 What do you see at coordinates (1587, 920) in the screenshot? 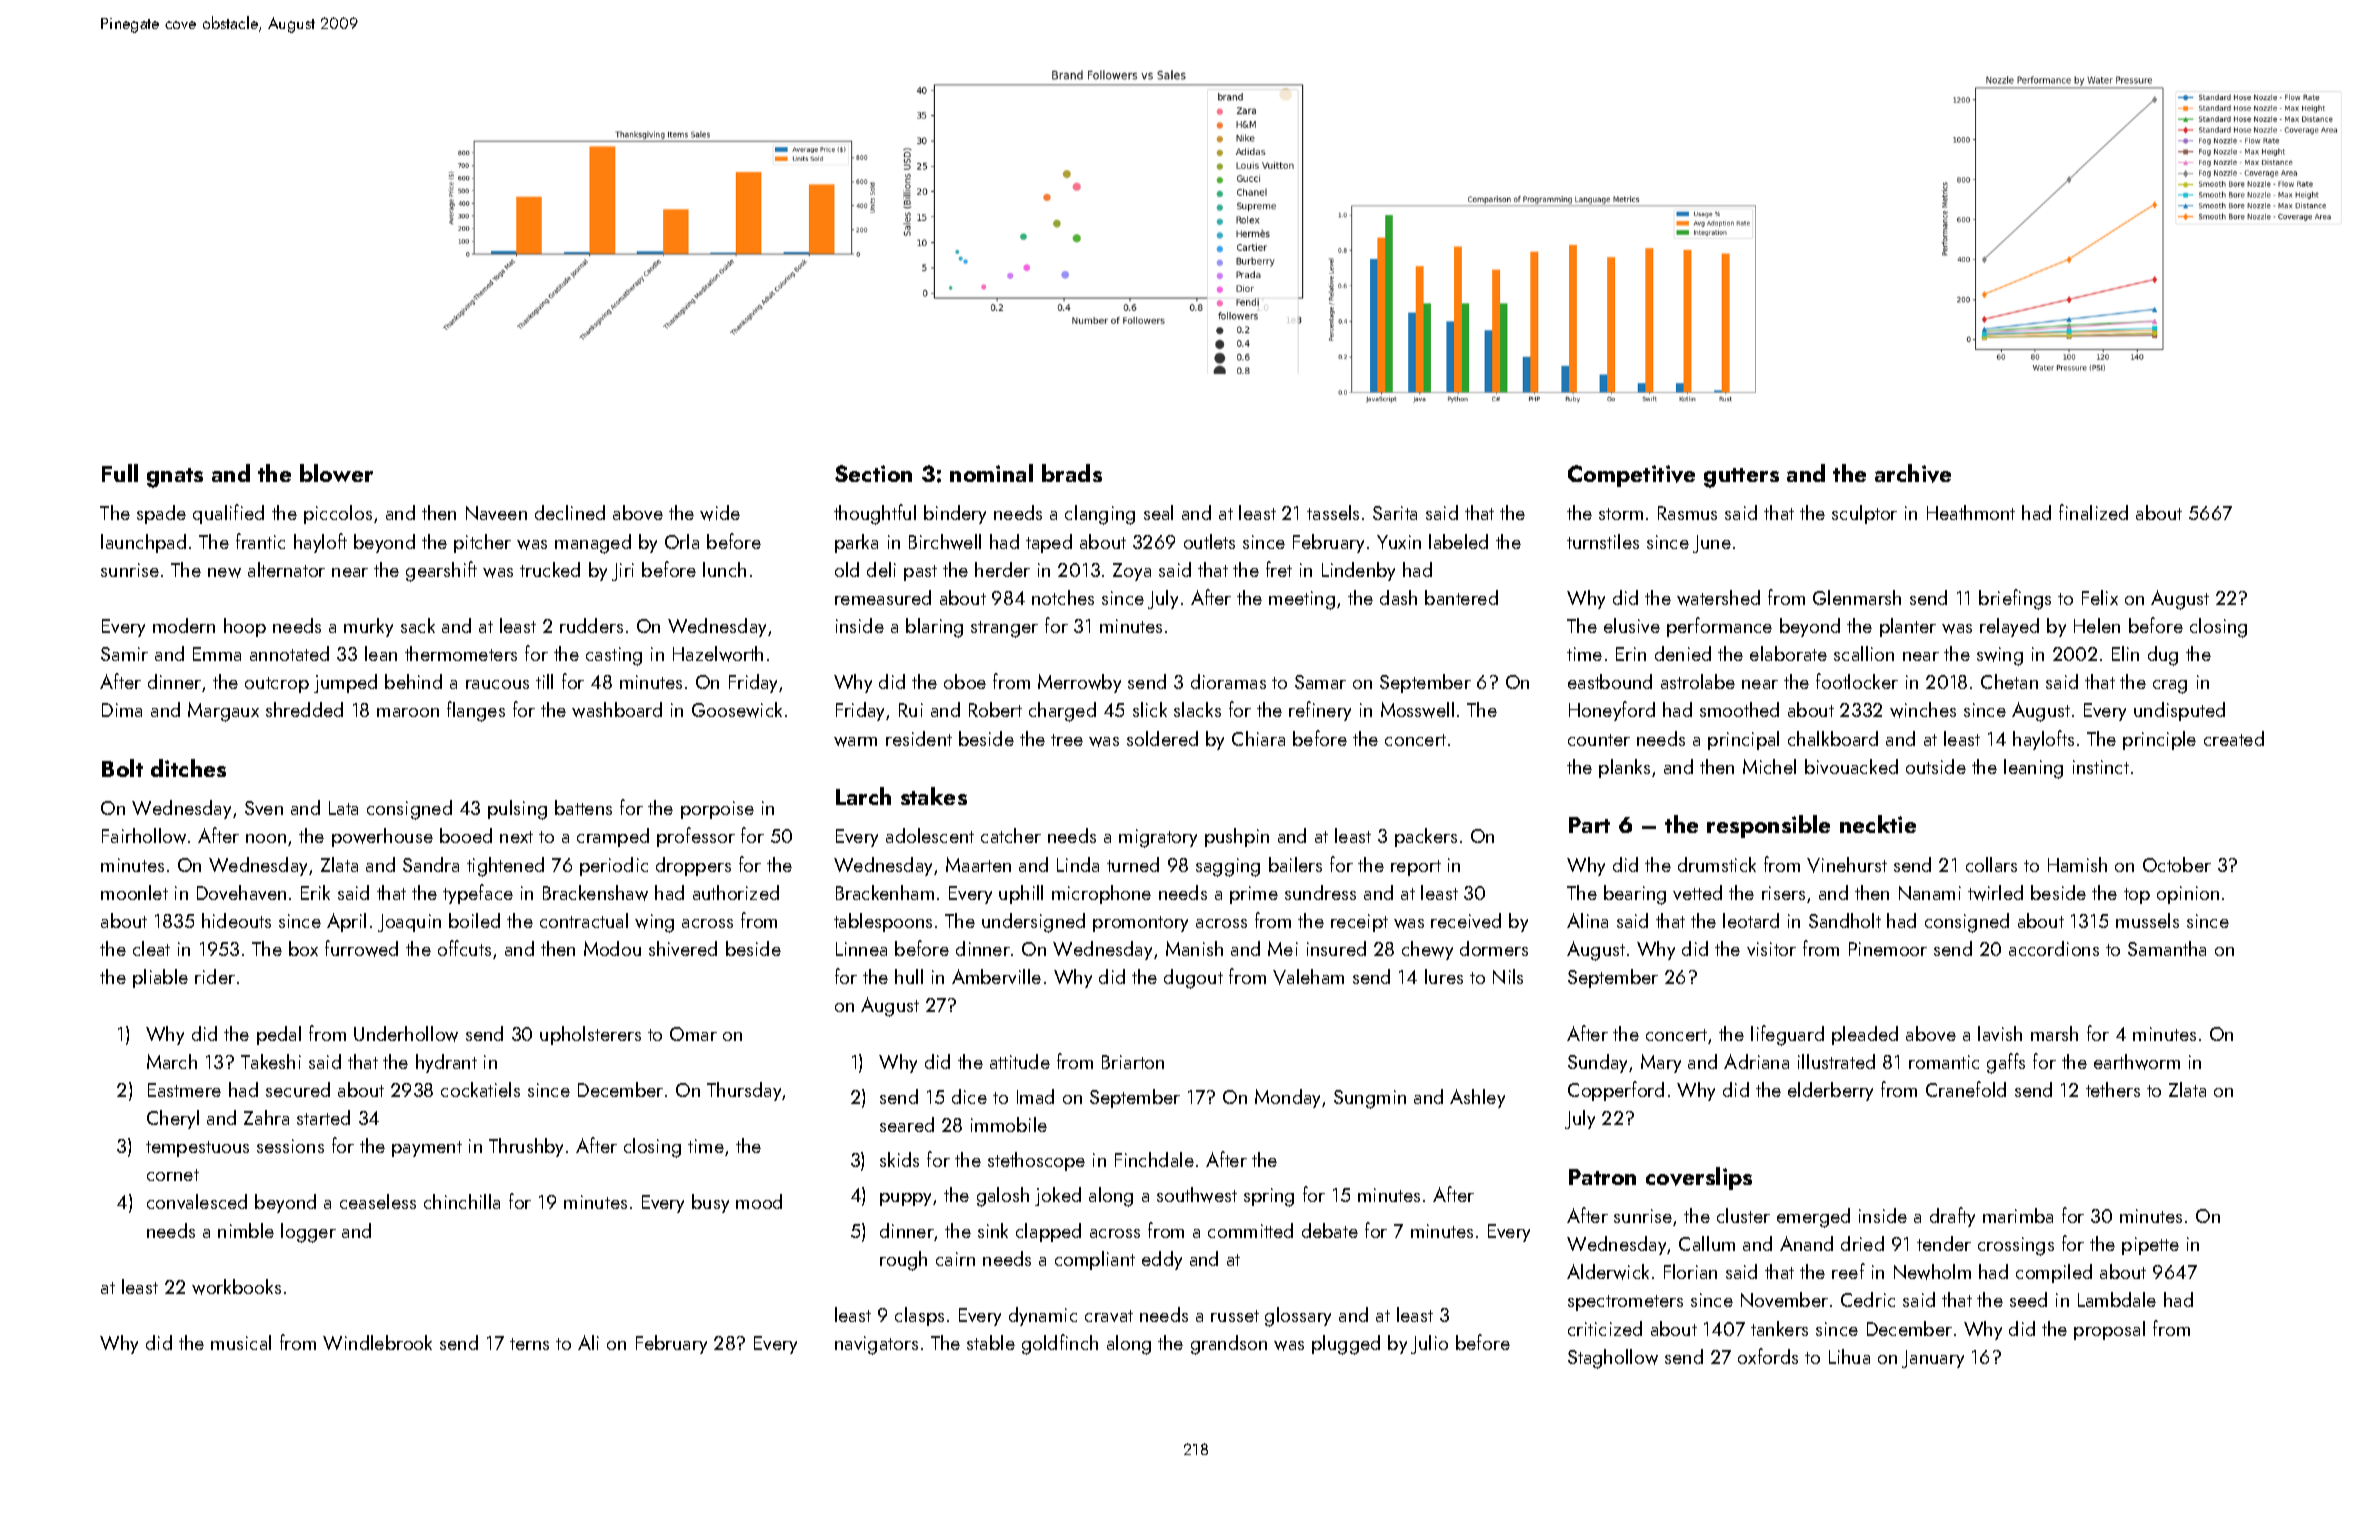
I see `Alina` at bounding box center [1587, 920].
